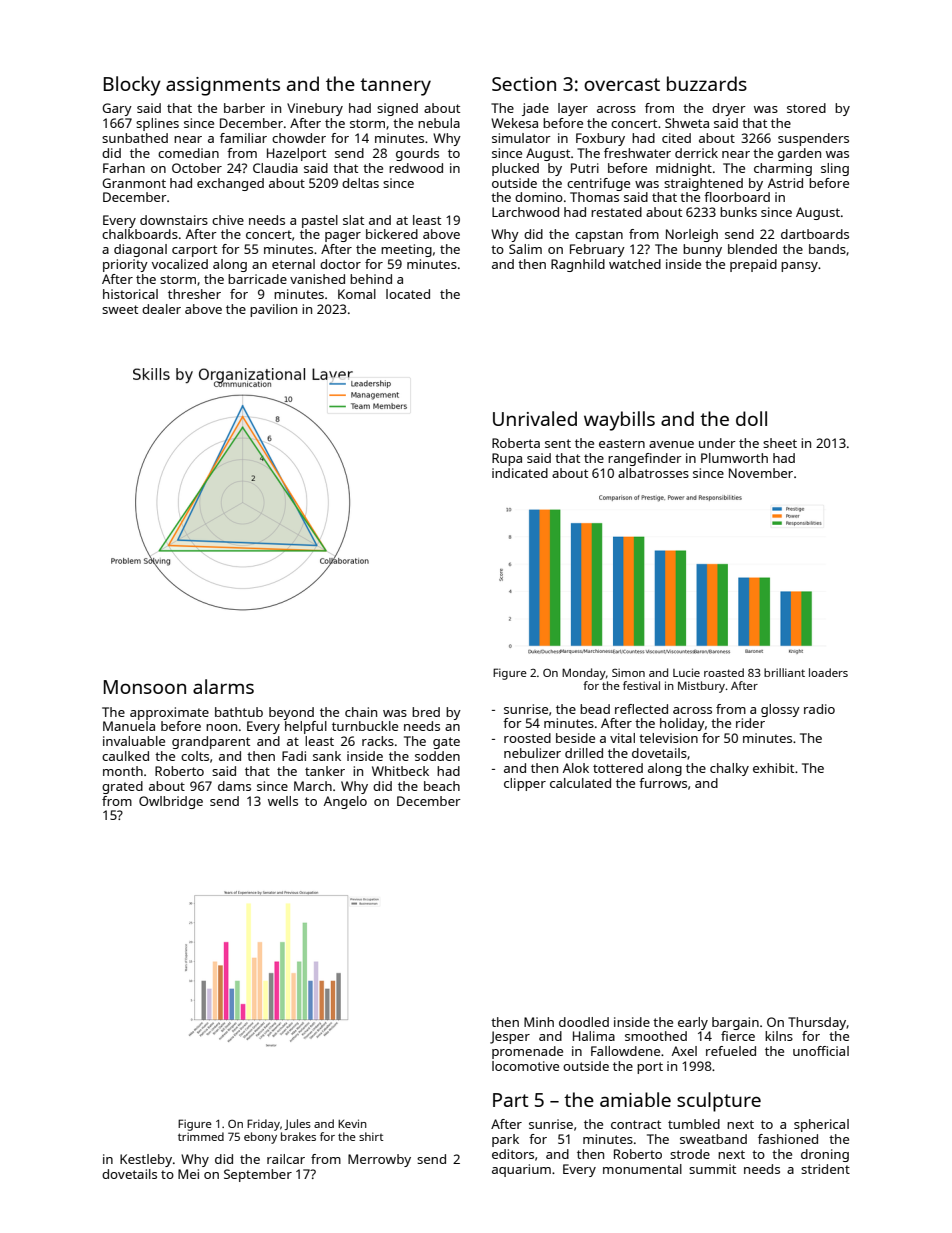 The height and width of the page is (1233, 952). What do you see at coordinates (524, 84) in the page?
I see `Section` at bounding box center [524, 84].
